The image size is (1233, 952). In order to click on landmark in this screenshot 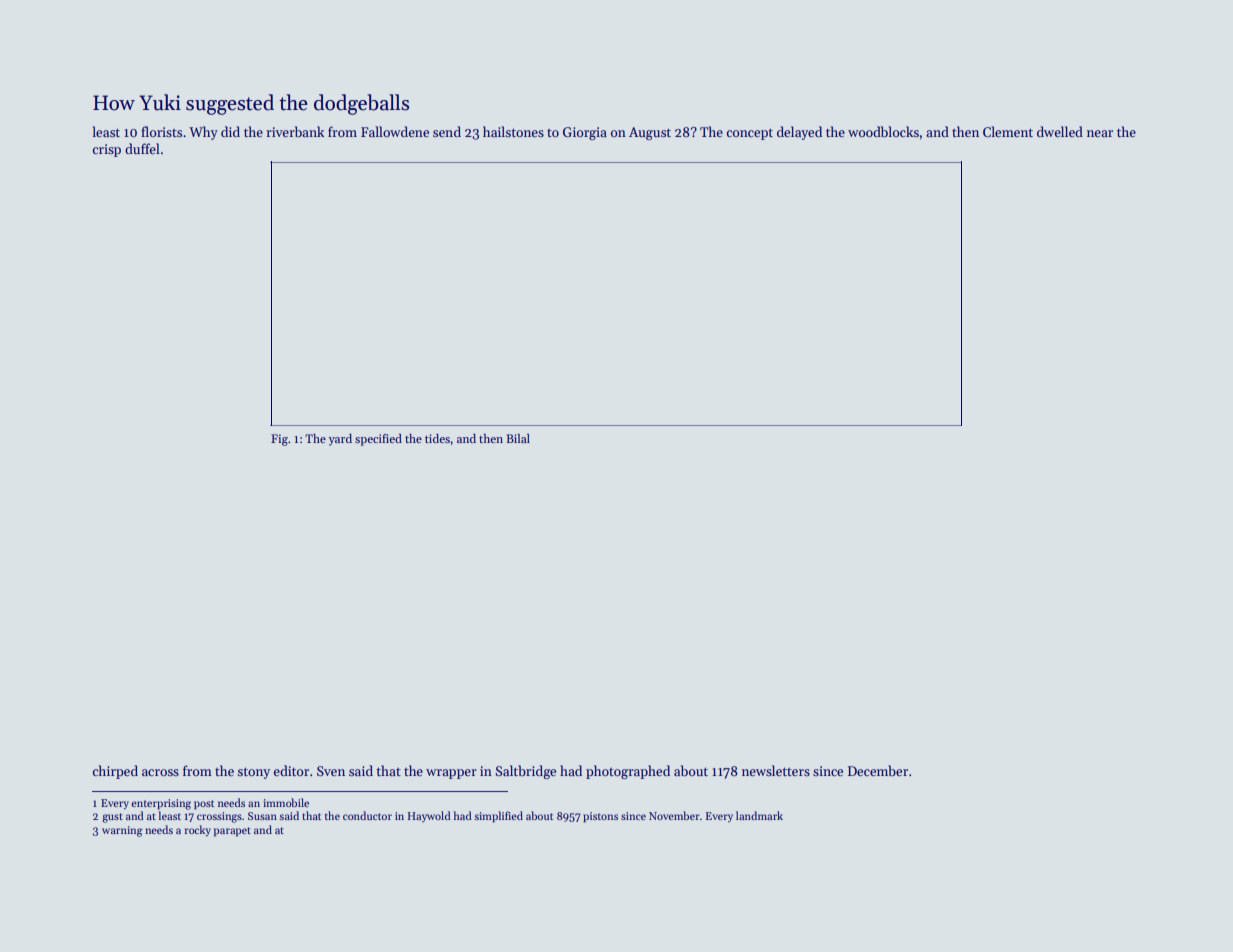, I will do `click(759, 815)`.
